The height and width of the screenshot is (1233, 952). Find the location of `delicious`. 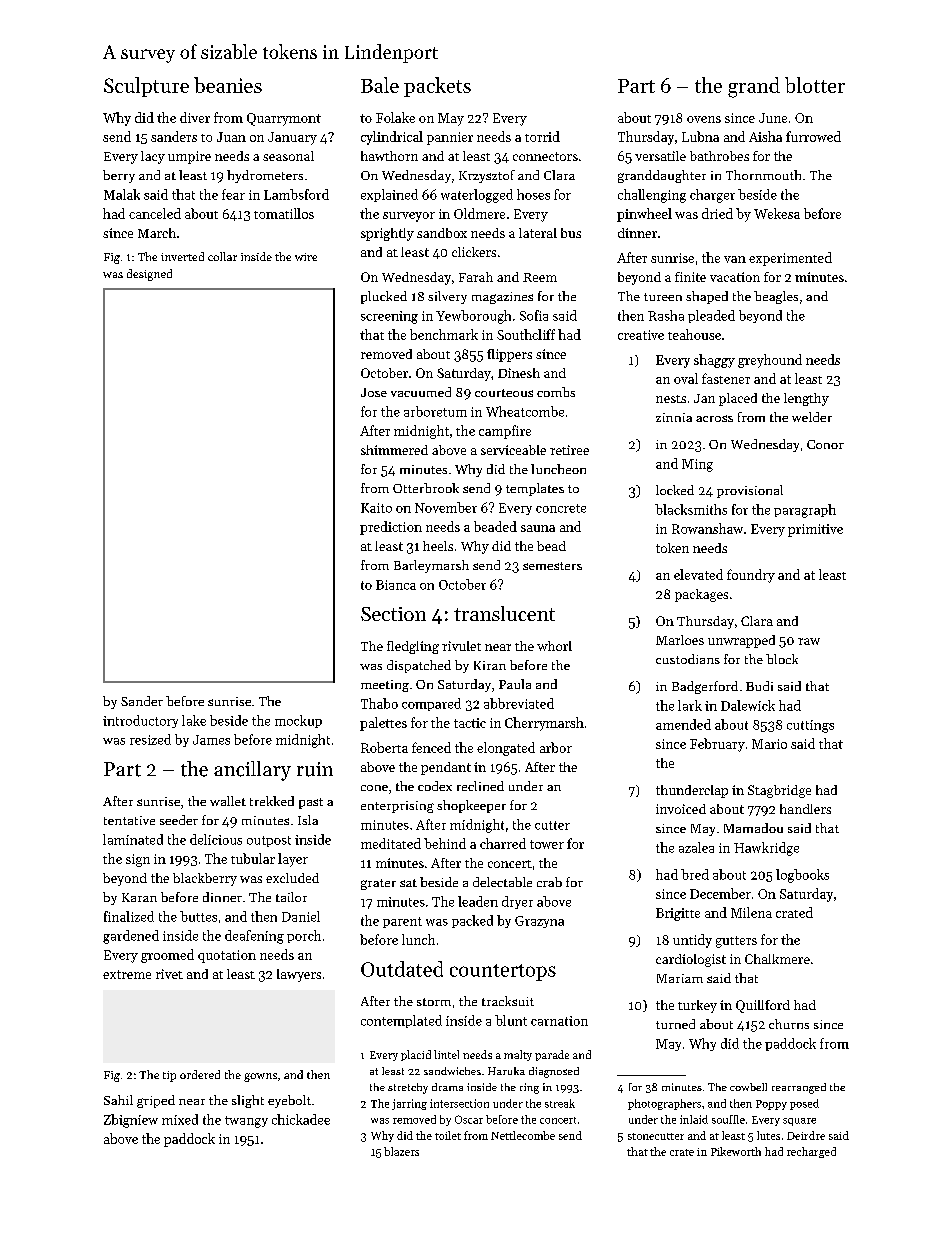

delicious is located at coordinates (216, 839).
